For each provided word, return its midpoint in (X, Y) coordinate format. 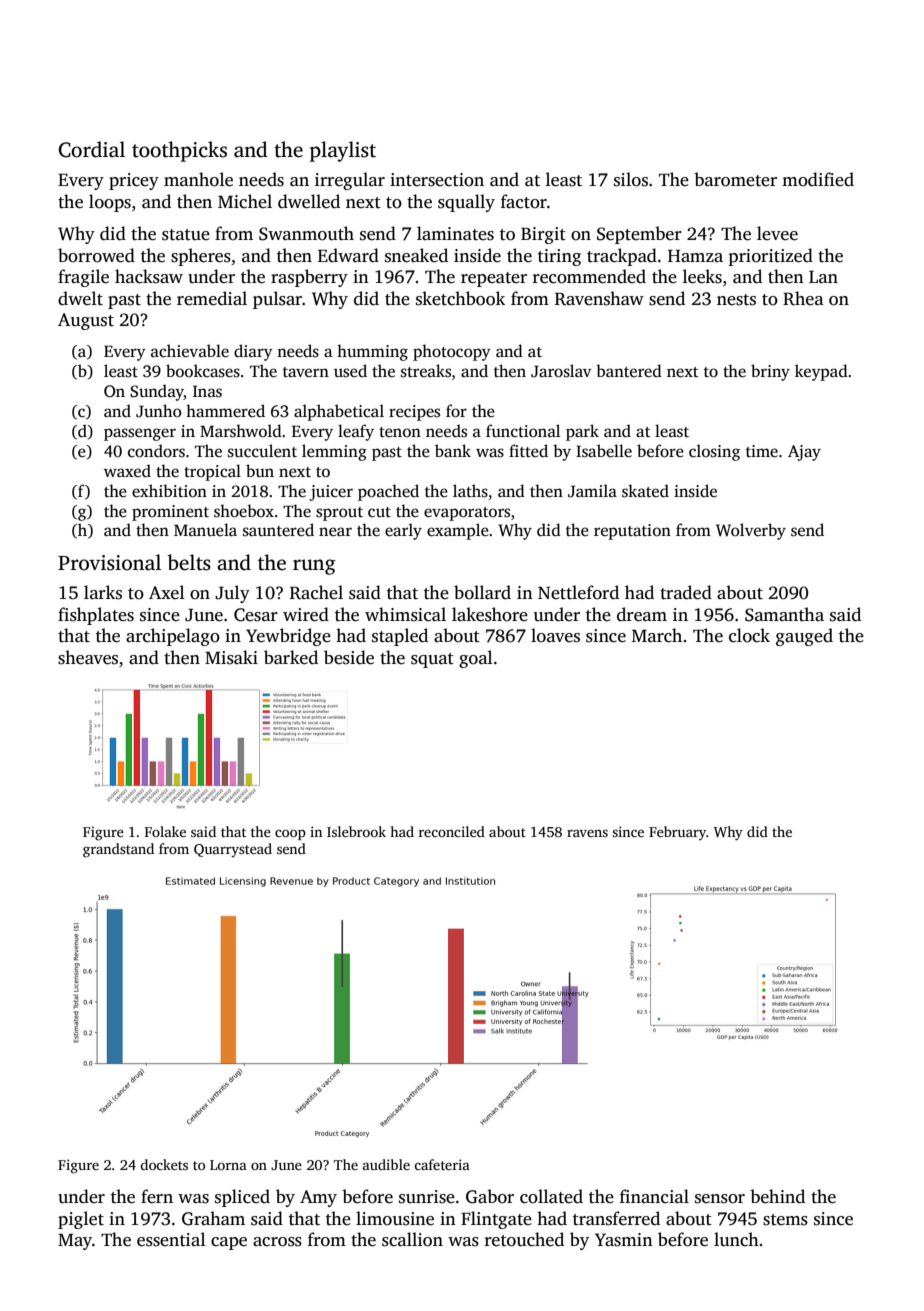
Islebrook (356, 831)
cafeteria (442, 1164)
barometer (735, 179)
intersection (437, 180)
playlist (343, 151)
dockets (164, 1164)
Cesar (256, 615)
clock (749, 635)
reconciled (452, 831)
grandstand (118, 850)
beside (349, 657)
